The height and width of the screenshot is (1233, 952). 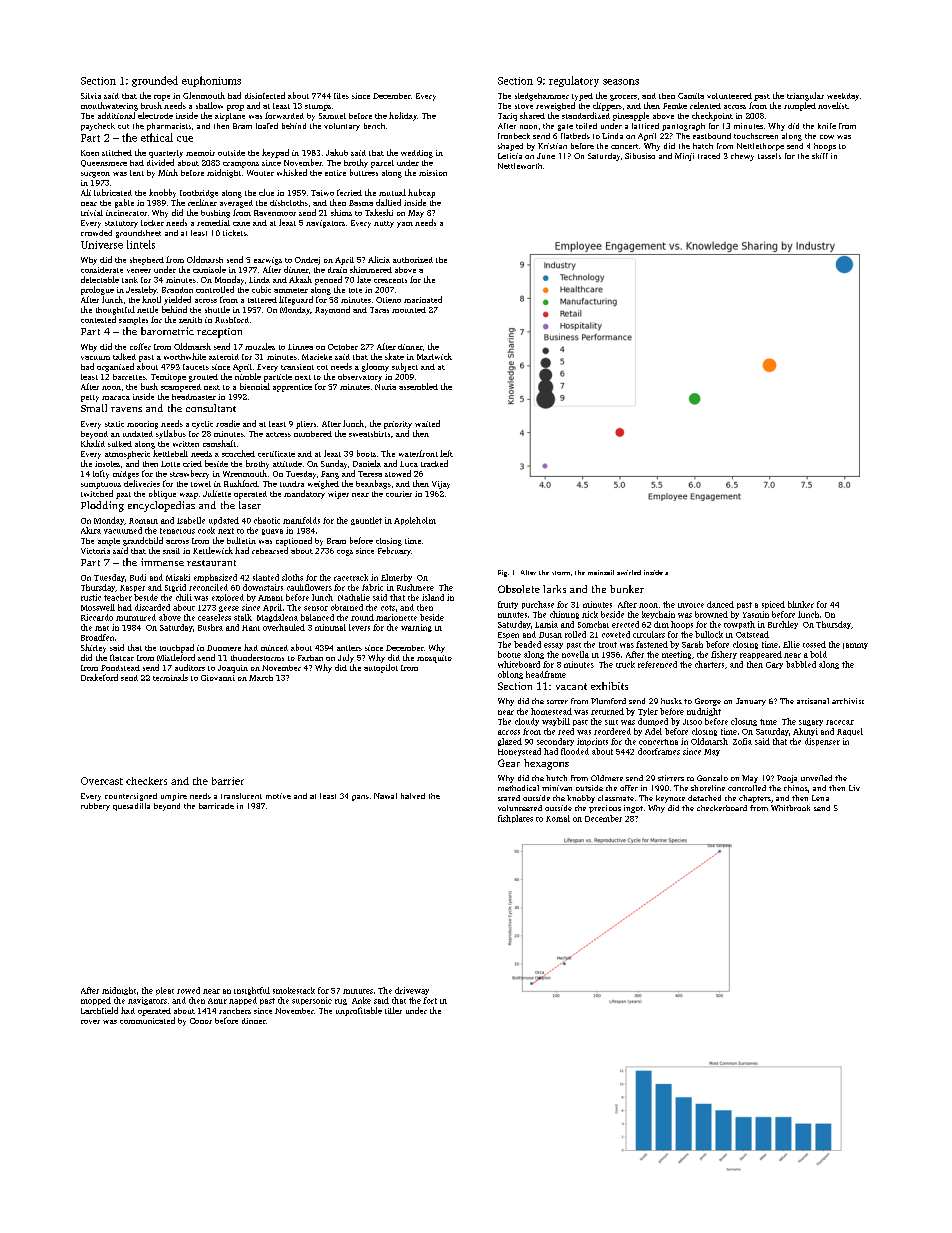 I want to click on regulatory, so click(x=574, y=81).
